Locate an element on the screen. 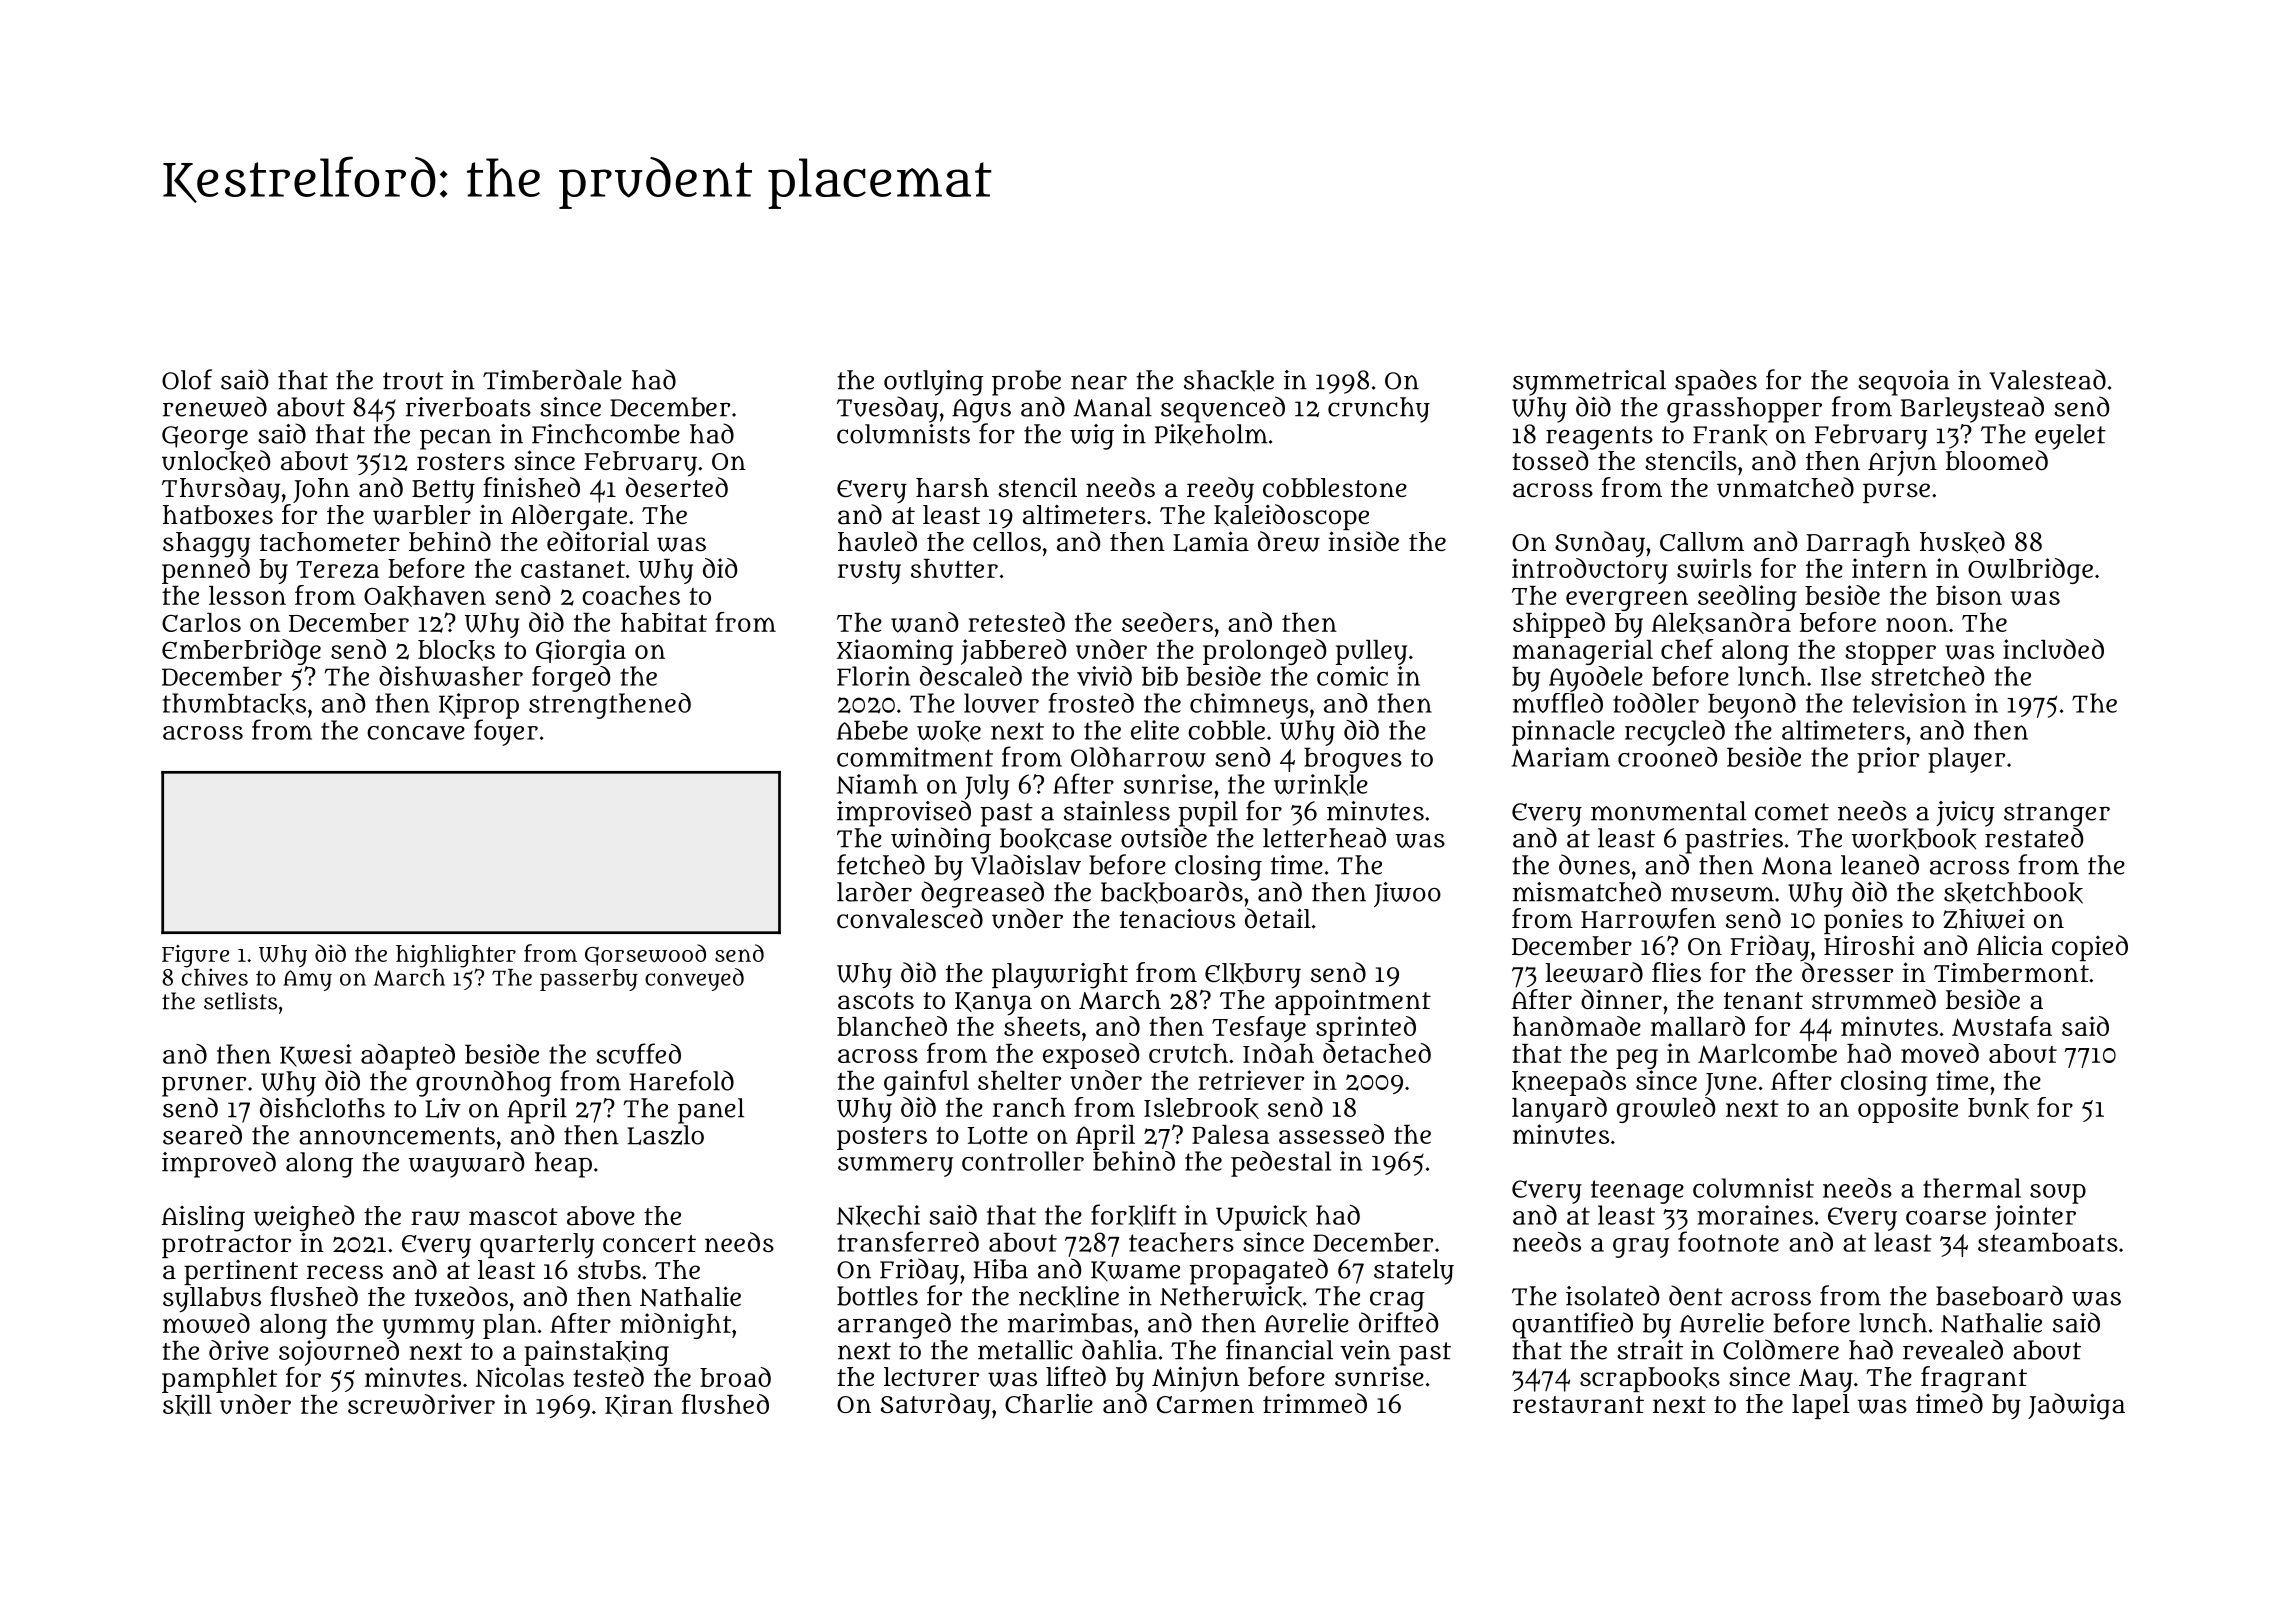 This screenshot has height=1620, width=2292. kaleidoscope is located at coordinates (1291, 517).
